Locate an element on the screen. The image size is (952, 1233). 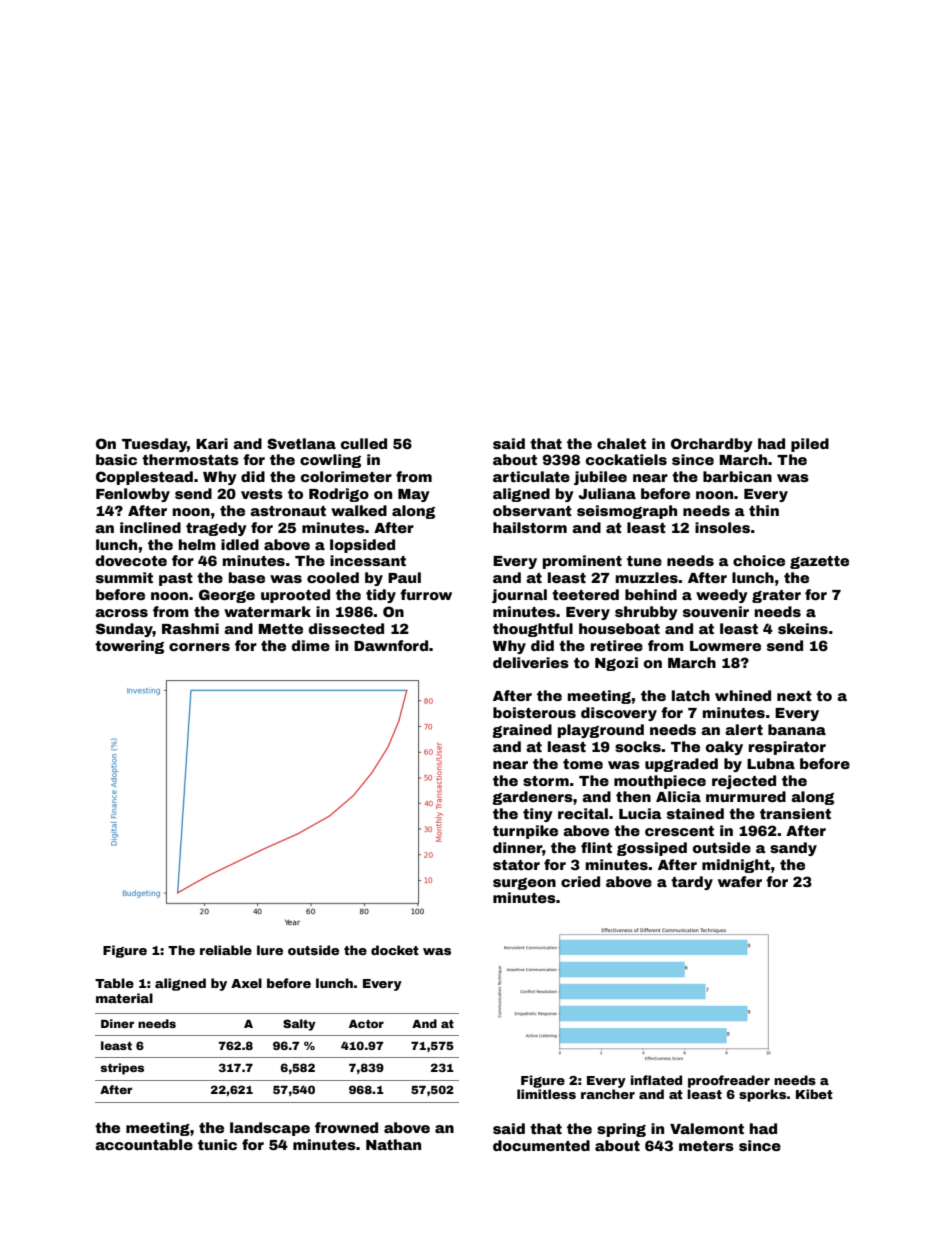
material is located at coordinates (124, 998).
